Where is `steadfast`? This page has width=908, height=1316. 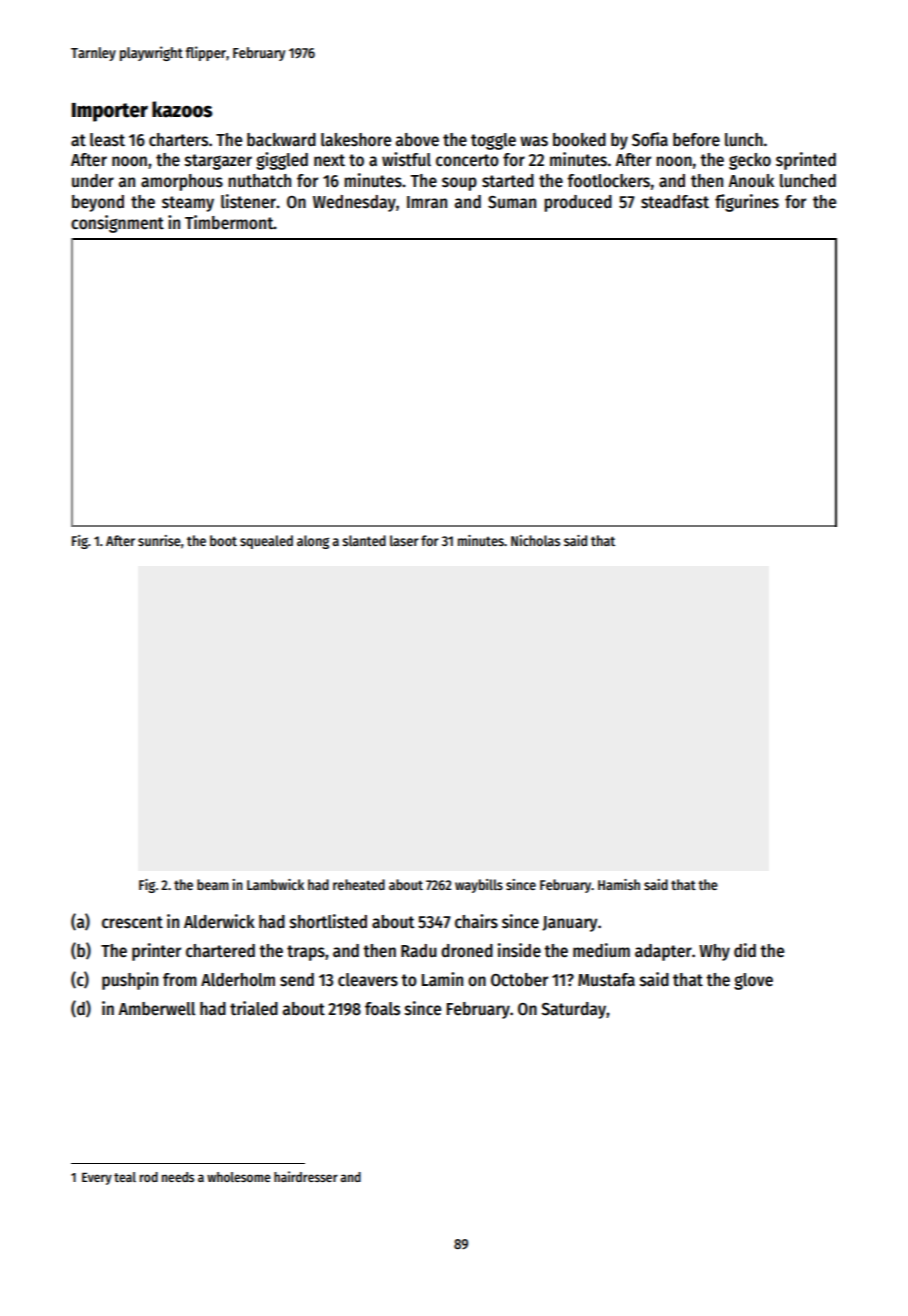
steadfast is located at coordinates (675, 202).
